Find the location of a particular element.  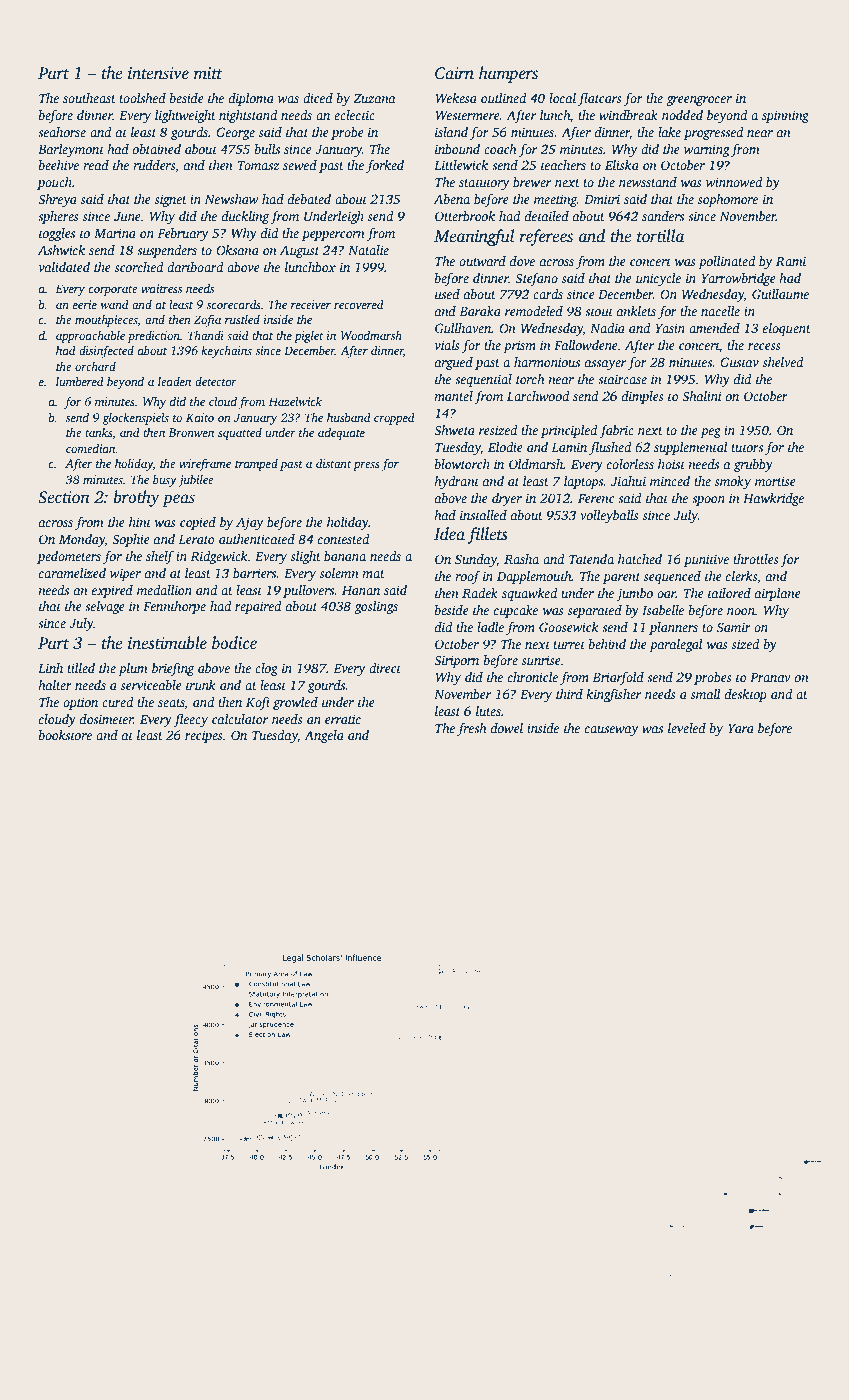

mitt is located at coordinates (208, 73).
